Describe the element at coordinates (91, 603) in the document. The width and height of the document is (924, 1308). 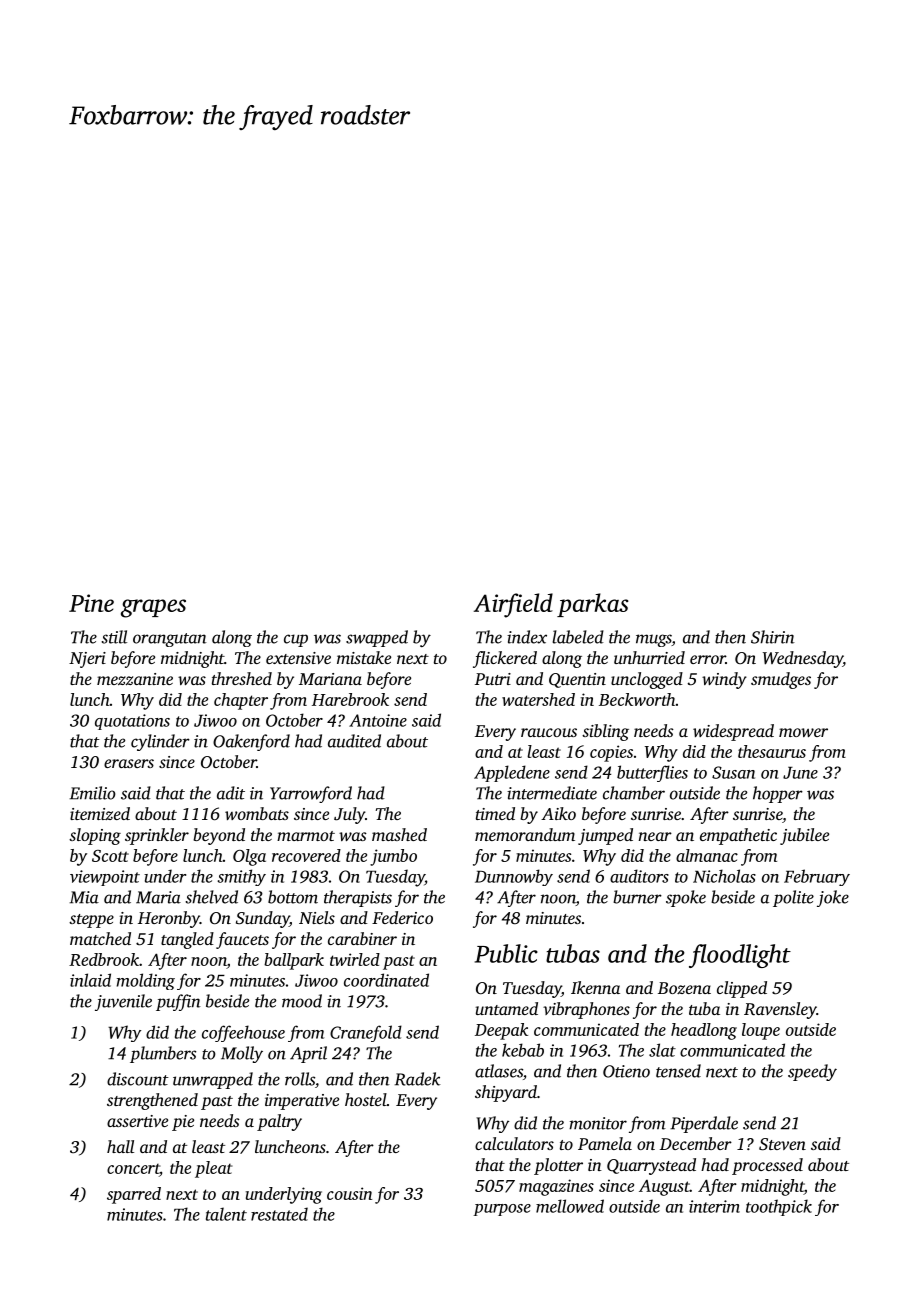
I see `Pine` at that location.
